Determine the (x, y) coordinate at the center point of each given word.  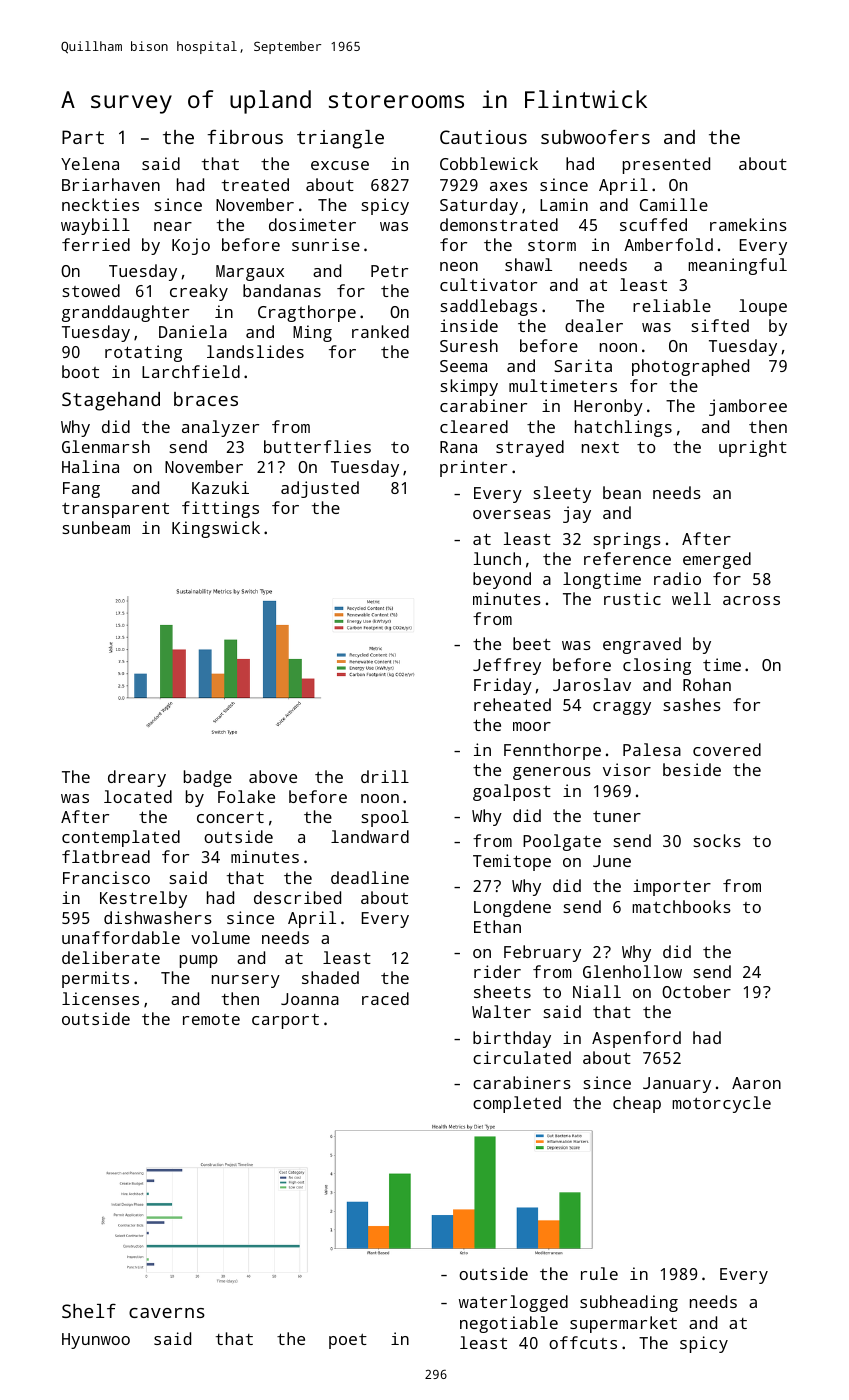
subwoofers (595, 136)
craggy (622, 708)
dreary (137, 778)
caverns (167, 1313)
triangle (340, 139)
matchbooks (681, 906)
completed (517, 1104)
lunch (497, 558)
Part (83, 137)
